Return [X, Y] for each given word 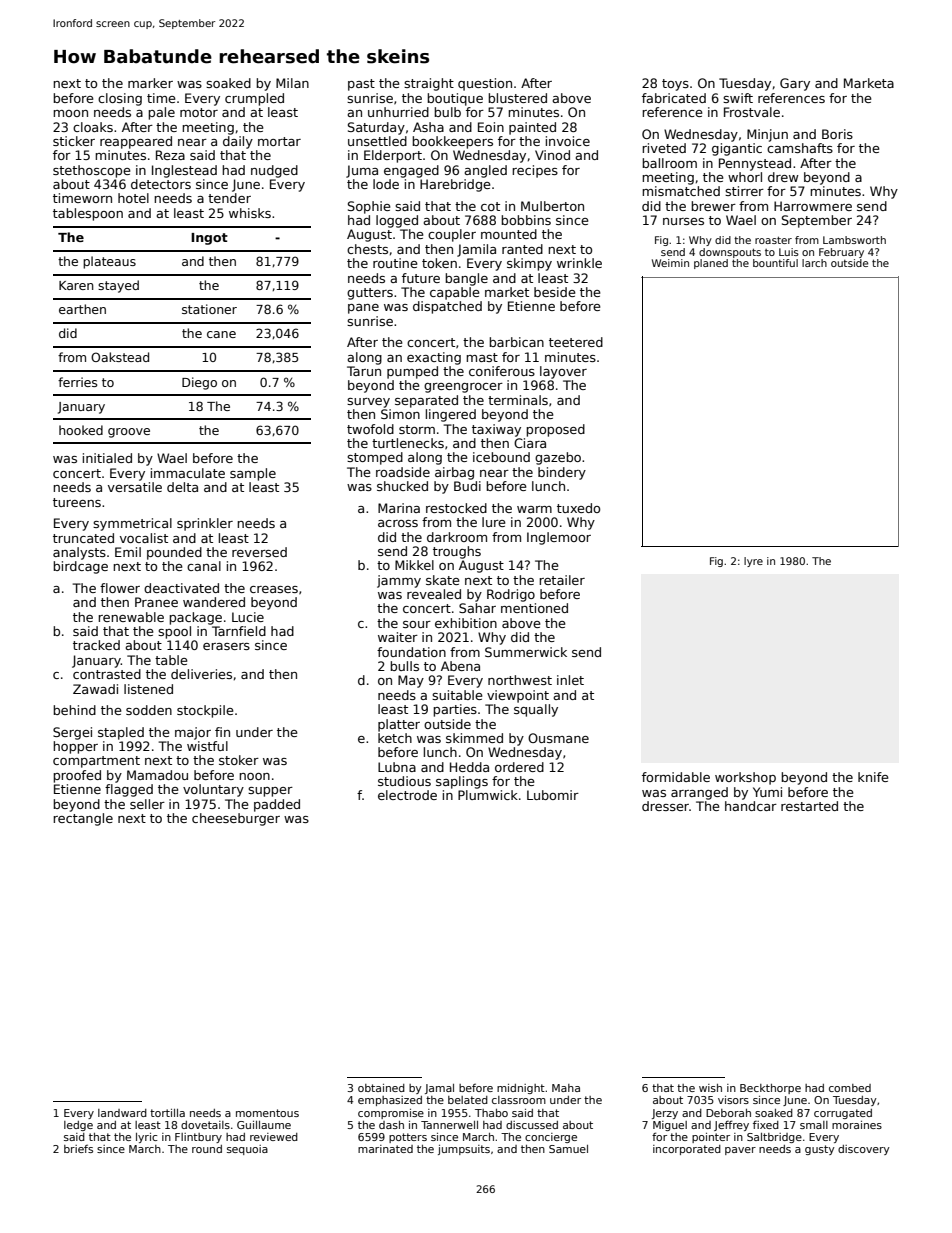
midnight [521, 1089]
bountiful [775, 263]
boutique [455, 99]
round [207, 1149]
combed [850, 1088]
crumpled [254, 99]
